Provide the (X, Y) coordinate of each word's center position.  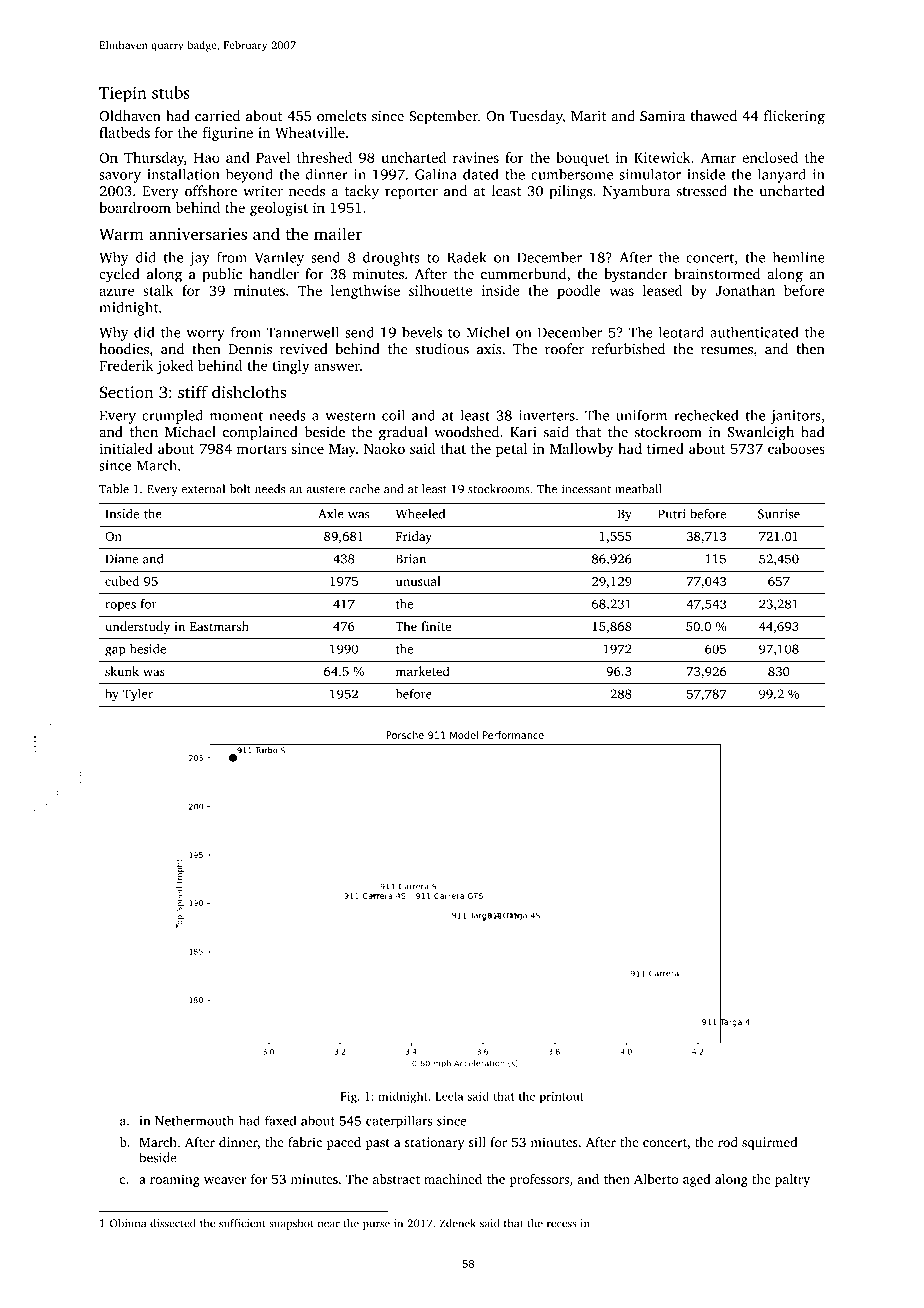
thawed (713, 116)
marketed (423, 671)
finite (436, 626)
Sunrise (779, 514)
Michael (190, 432)
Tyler (138, 695)
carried (217, 116)
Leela (449, 1096)
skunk (122, 671)
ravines (476, 157)
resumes (727, 351)
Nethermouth (194, 1120)
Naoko (384, 448)
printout (562, 1098)
